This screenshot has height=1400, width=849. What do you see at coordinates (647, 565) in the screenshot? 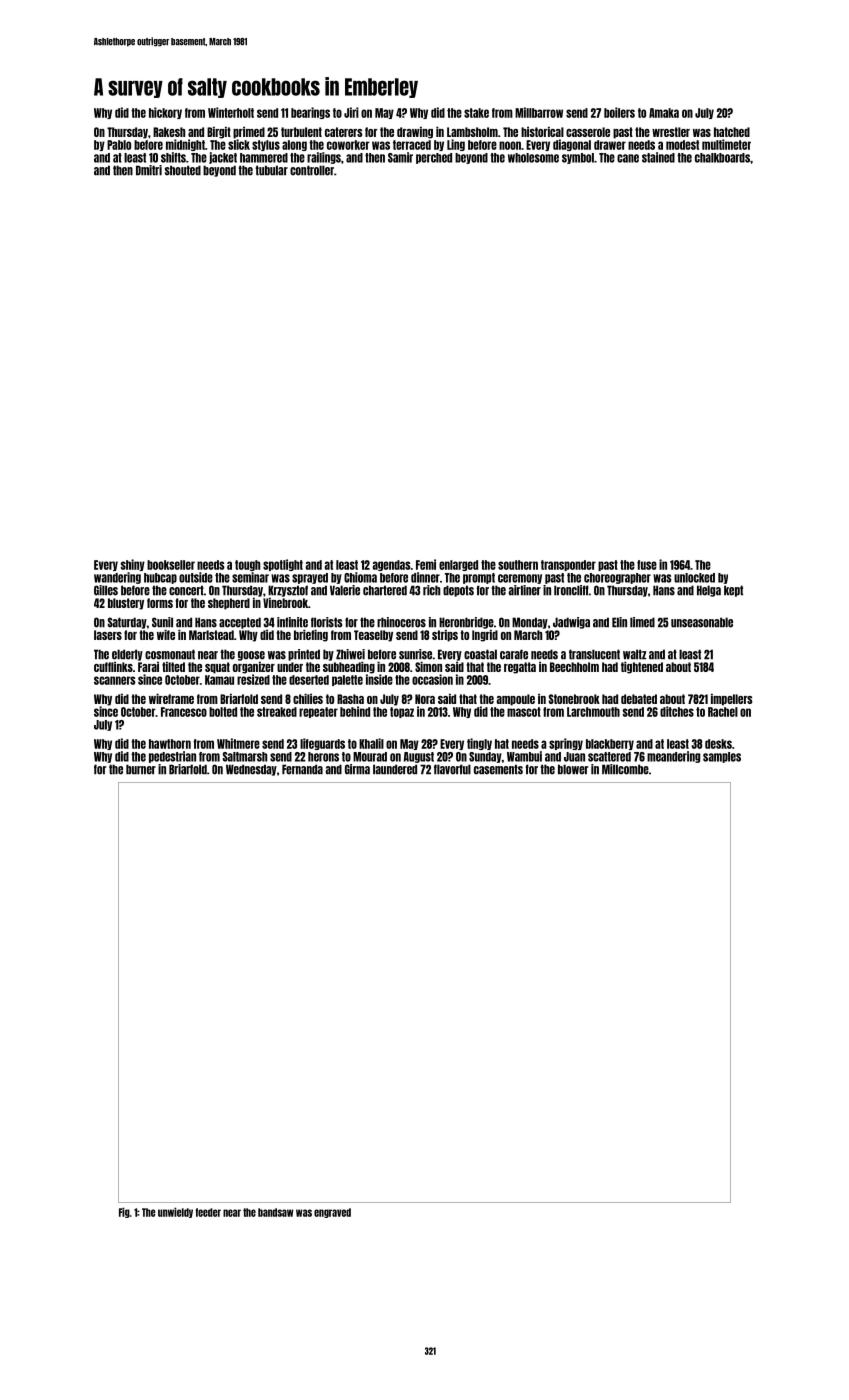
I see `fuse` at bounding box center [647, 565].
